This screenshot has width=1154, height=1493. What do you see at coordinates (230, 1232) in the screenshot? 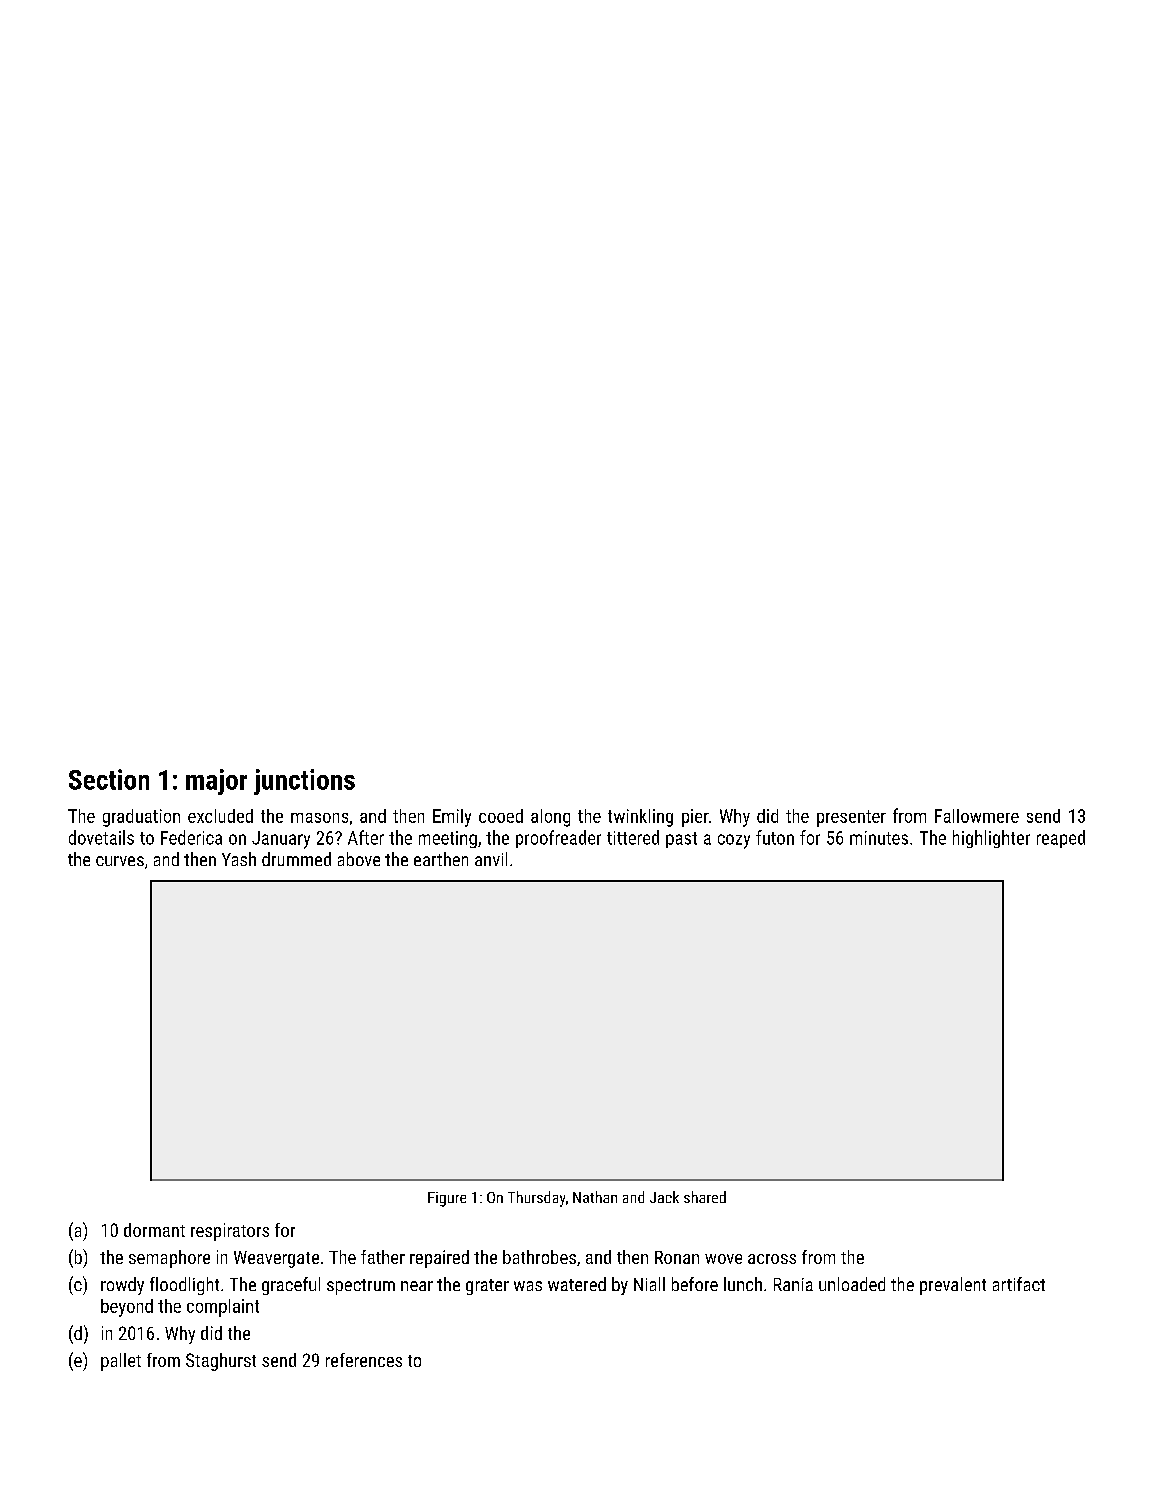
I see `respirators` at bounding box center [230, 1232].
